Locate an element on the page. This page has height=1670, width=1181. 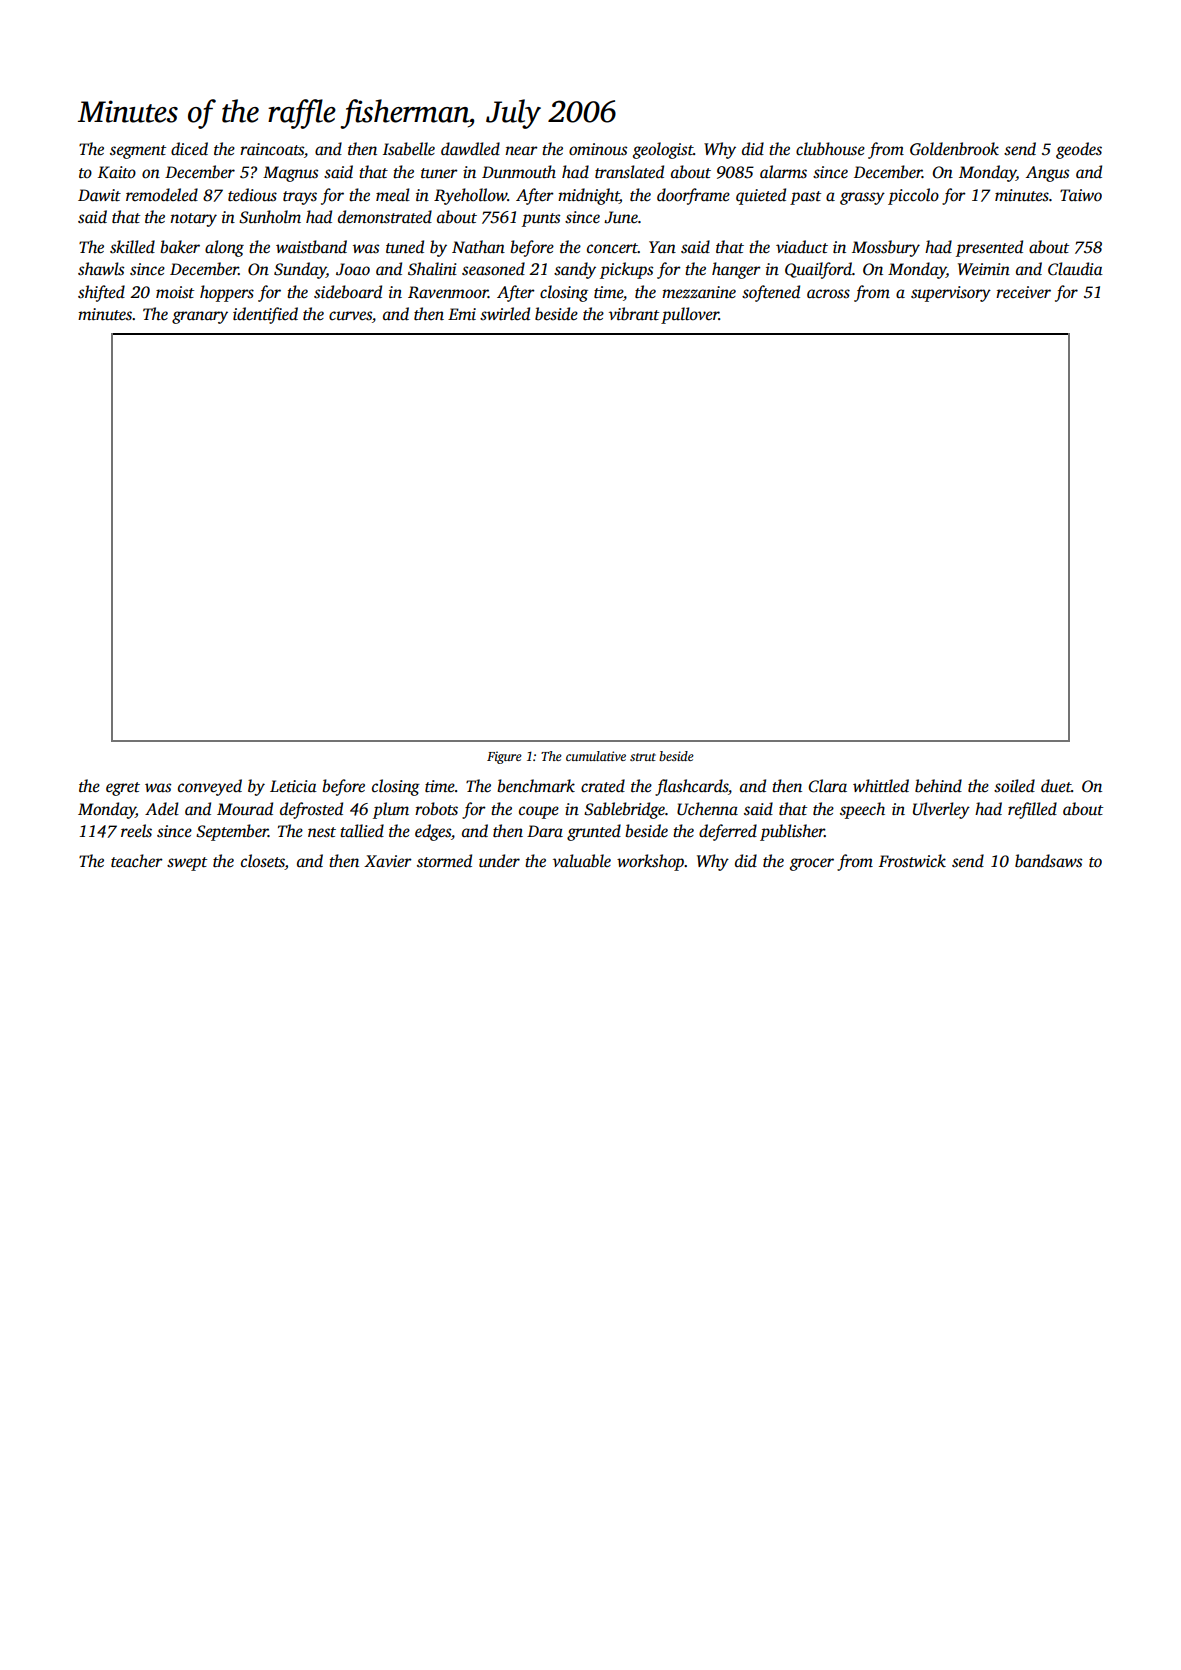
Xavier is located at coordinates (388, 861).
